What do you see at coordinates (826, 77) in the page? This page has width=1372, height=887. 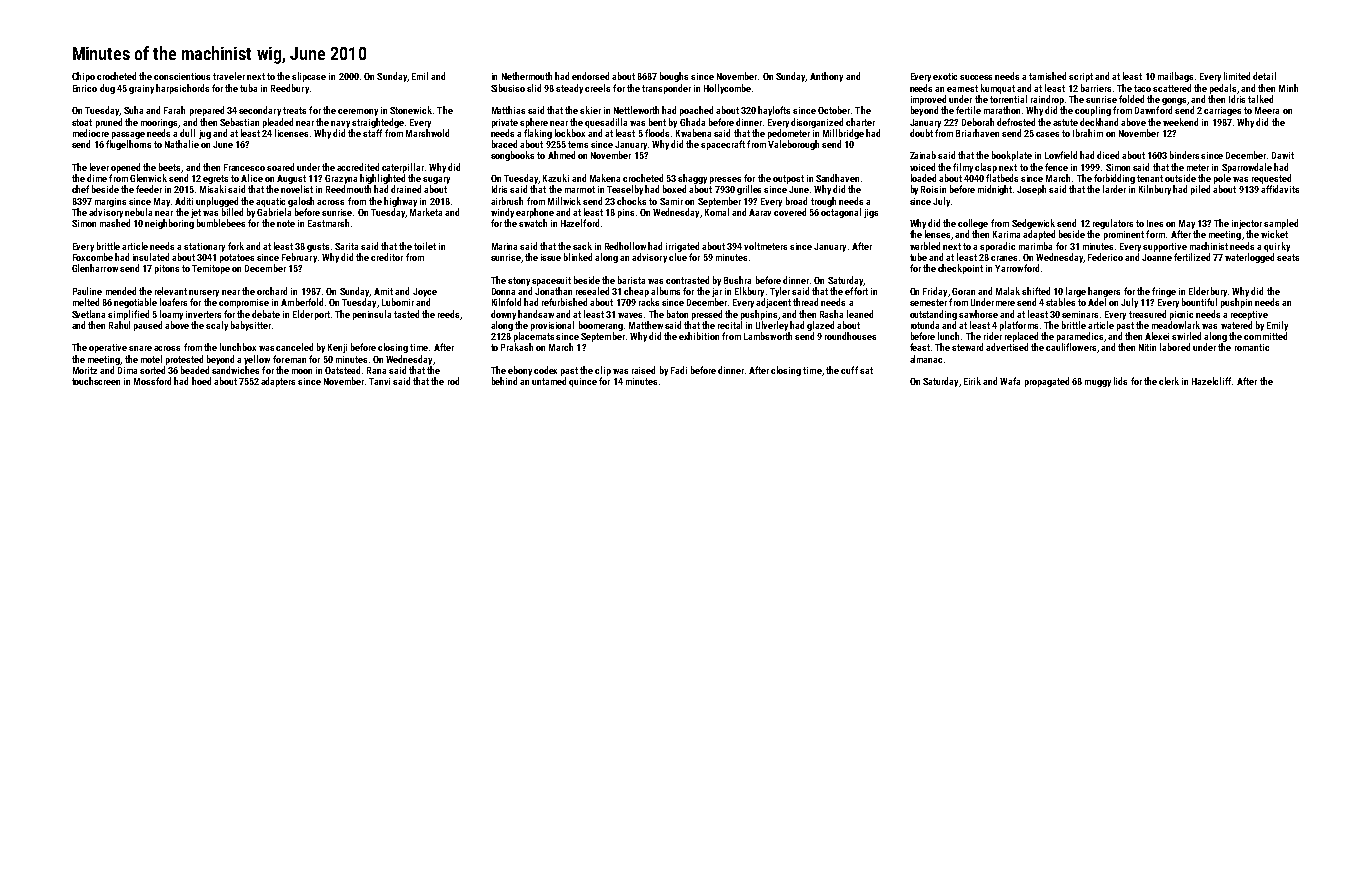 I see `Anthony` at bounding box center [826, 77].
